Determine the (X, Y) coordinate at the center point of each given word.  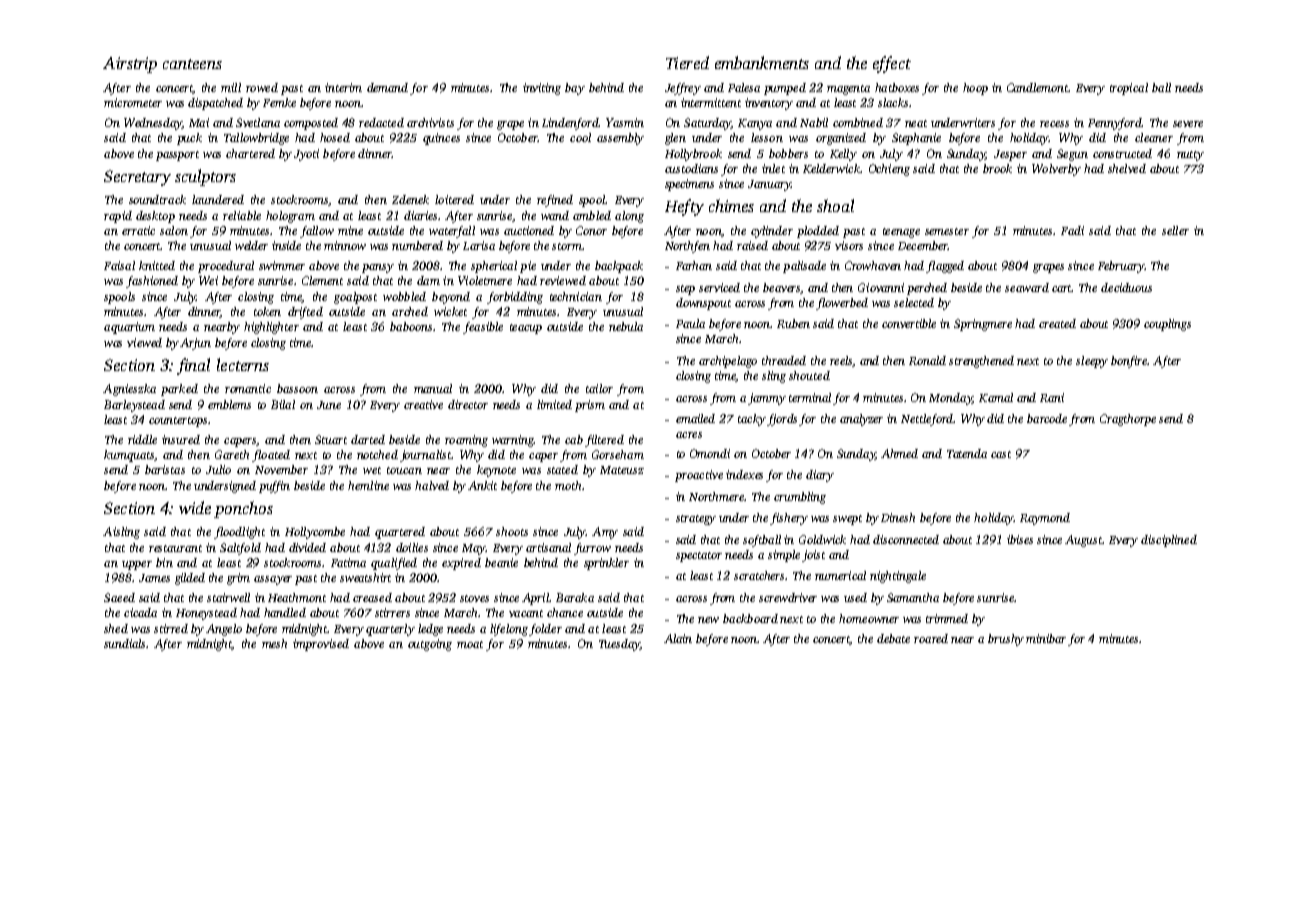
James (154, 578)
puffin (274, 487)
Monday (950, 399)
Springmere (983, 325)
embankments (762, 62)
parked (179, 390)
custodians (691, 168)
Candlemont (1038, 87)
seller (1175, 230)
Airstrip (130, 65)
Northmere (716, 496)
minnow (345, 245)
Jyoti (306, 155)
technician (576, 296)
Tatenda (967, 453)
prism (590, 406)
